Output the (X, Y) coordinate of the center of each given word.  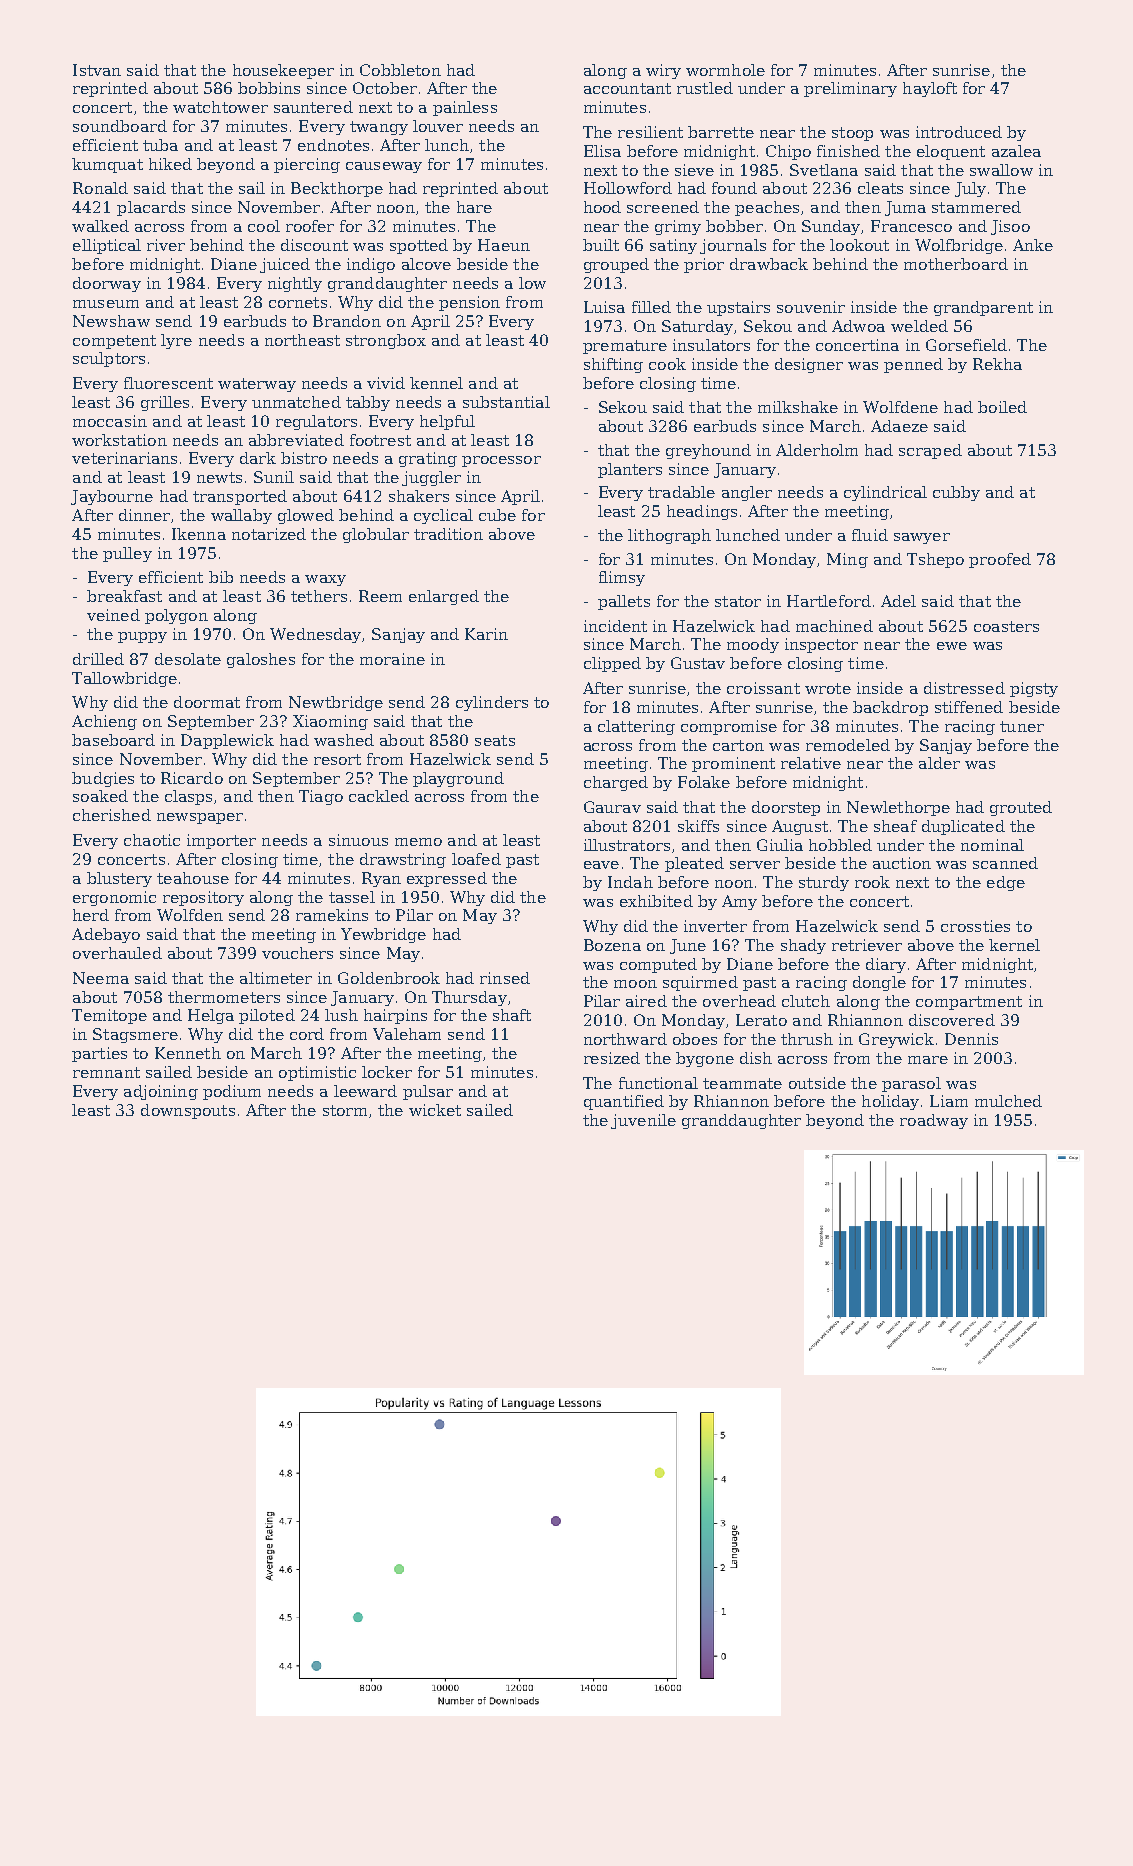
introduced (959, 132)
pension (469, 303)
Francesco (911, 226)
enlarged (444, 597)
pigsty (1034, 689)
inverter (715, 926)
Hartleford (829, 601)
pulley (127, 554)
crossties (975, 926)
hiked (170, 164)
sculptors (109, 359)
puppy (142, 637)
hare (474, 207)
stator (738, 601)
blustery (119, 879)
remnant (106, 1072)
